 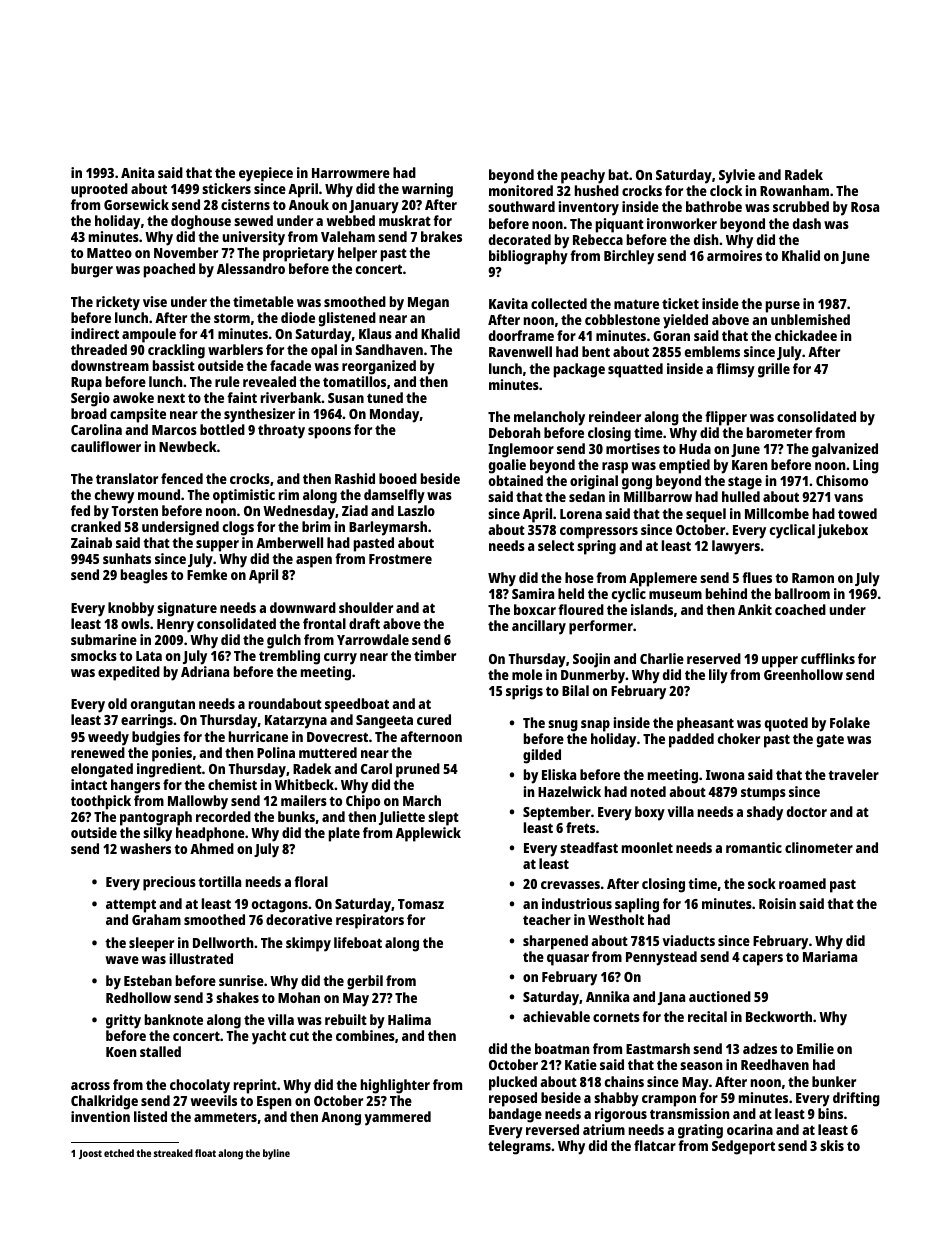 What do you see at coordinates (832, 1145) in the screenshot?
I see `skis` at bounding box center [832, 1145].
